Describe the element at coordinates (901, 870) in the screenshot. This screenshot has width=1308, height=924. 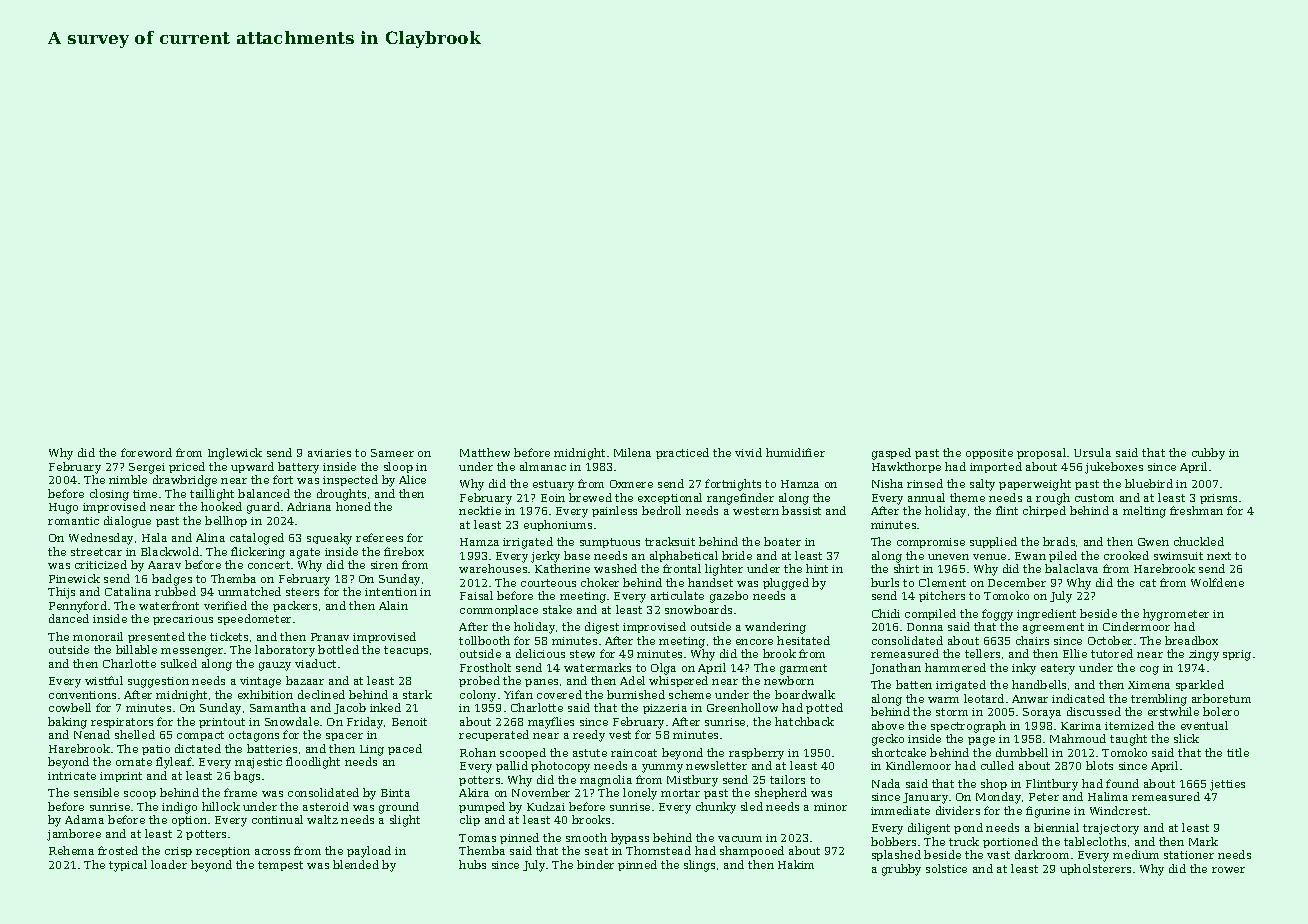
I see `grubby` at that location.
